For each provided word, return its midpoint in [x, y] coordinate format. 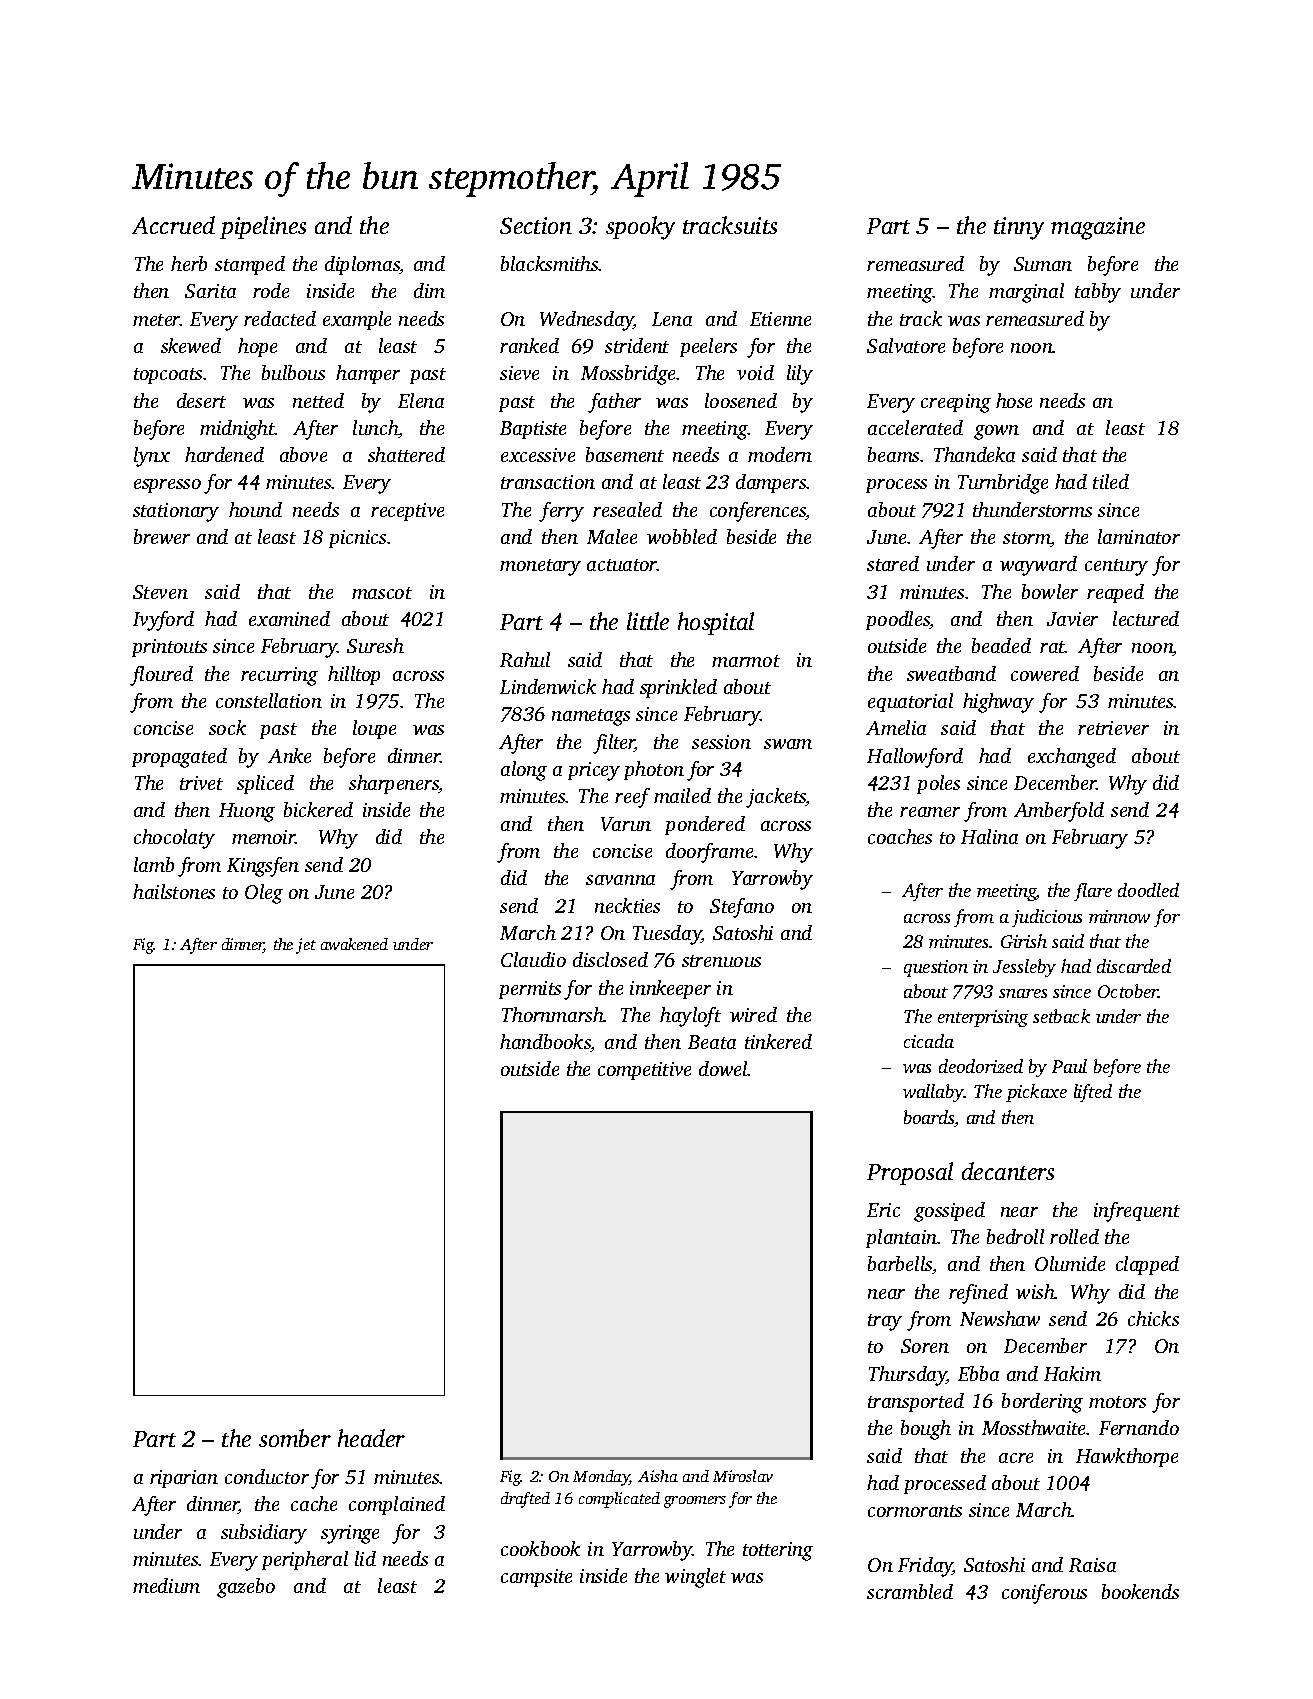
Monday [601, 1478]
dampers [771, 483]
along [524, 771]
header [371, 1438]
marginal [1026, 293]
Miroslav [743, 1476]
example [357, 320]
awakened [354, 944]
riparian [184, 1479]
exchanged [1072, 758]
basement [625, 454]
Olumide [1070, 1263]
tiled [1111, 481]
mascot [382, 593]
